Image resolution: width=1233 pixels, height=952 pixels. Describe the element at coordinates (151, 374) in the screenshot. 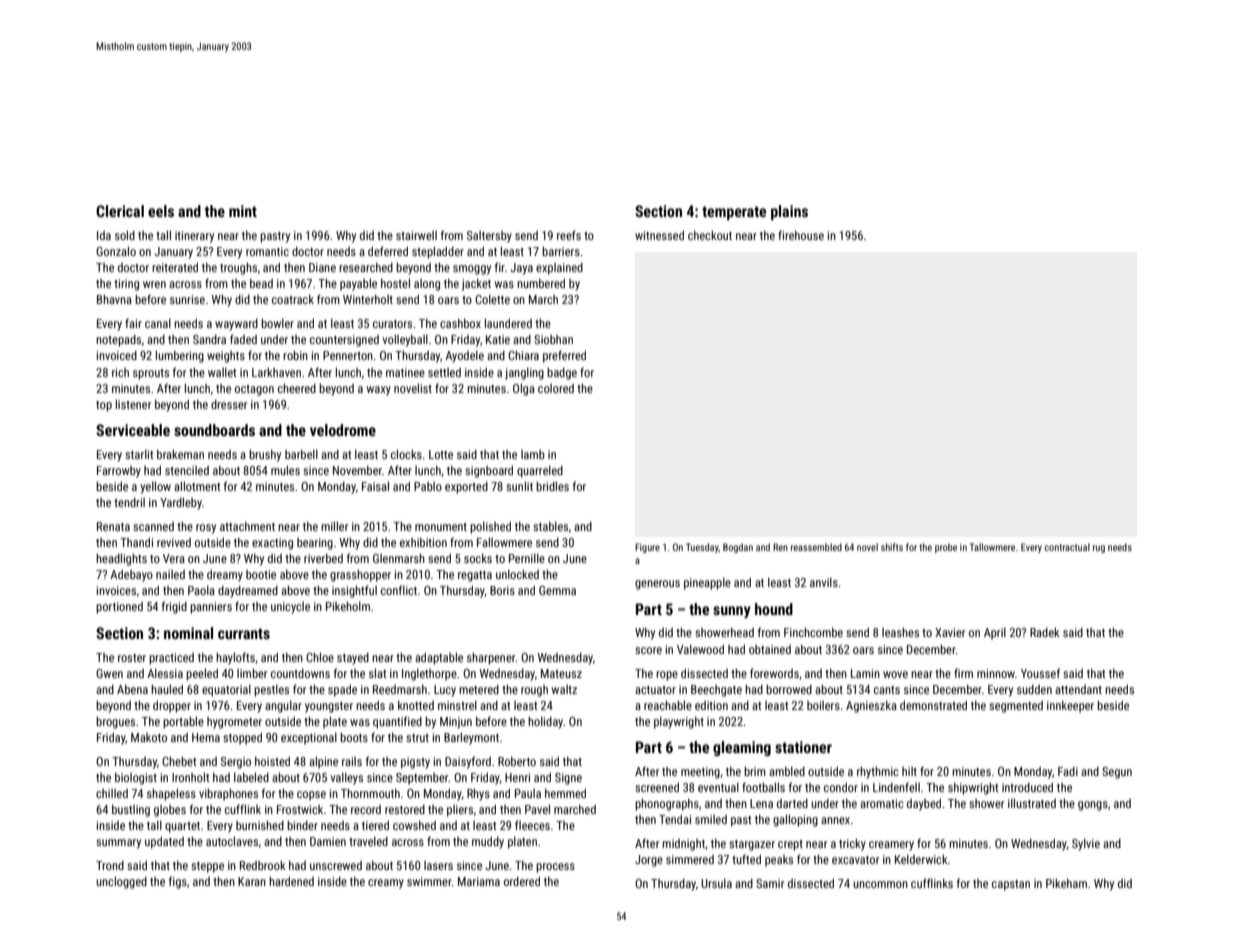

I see `sprouts` at that location.
